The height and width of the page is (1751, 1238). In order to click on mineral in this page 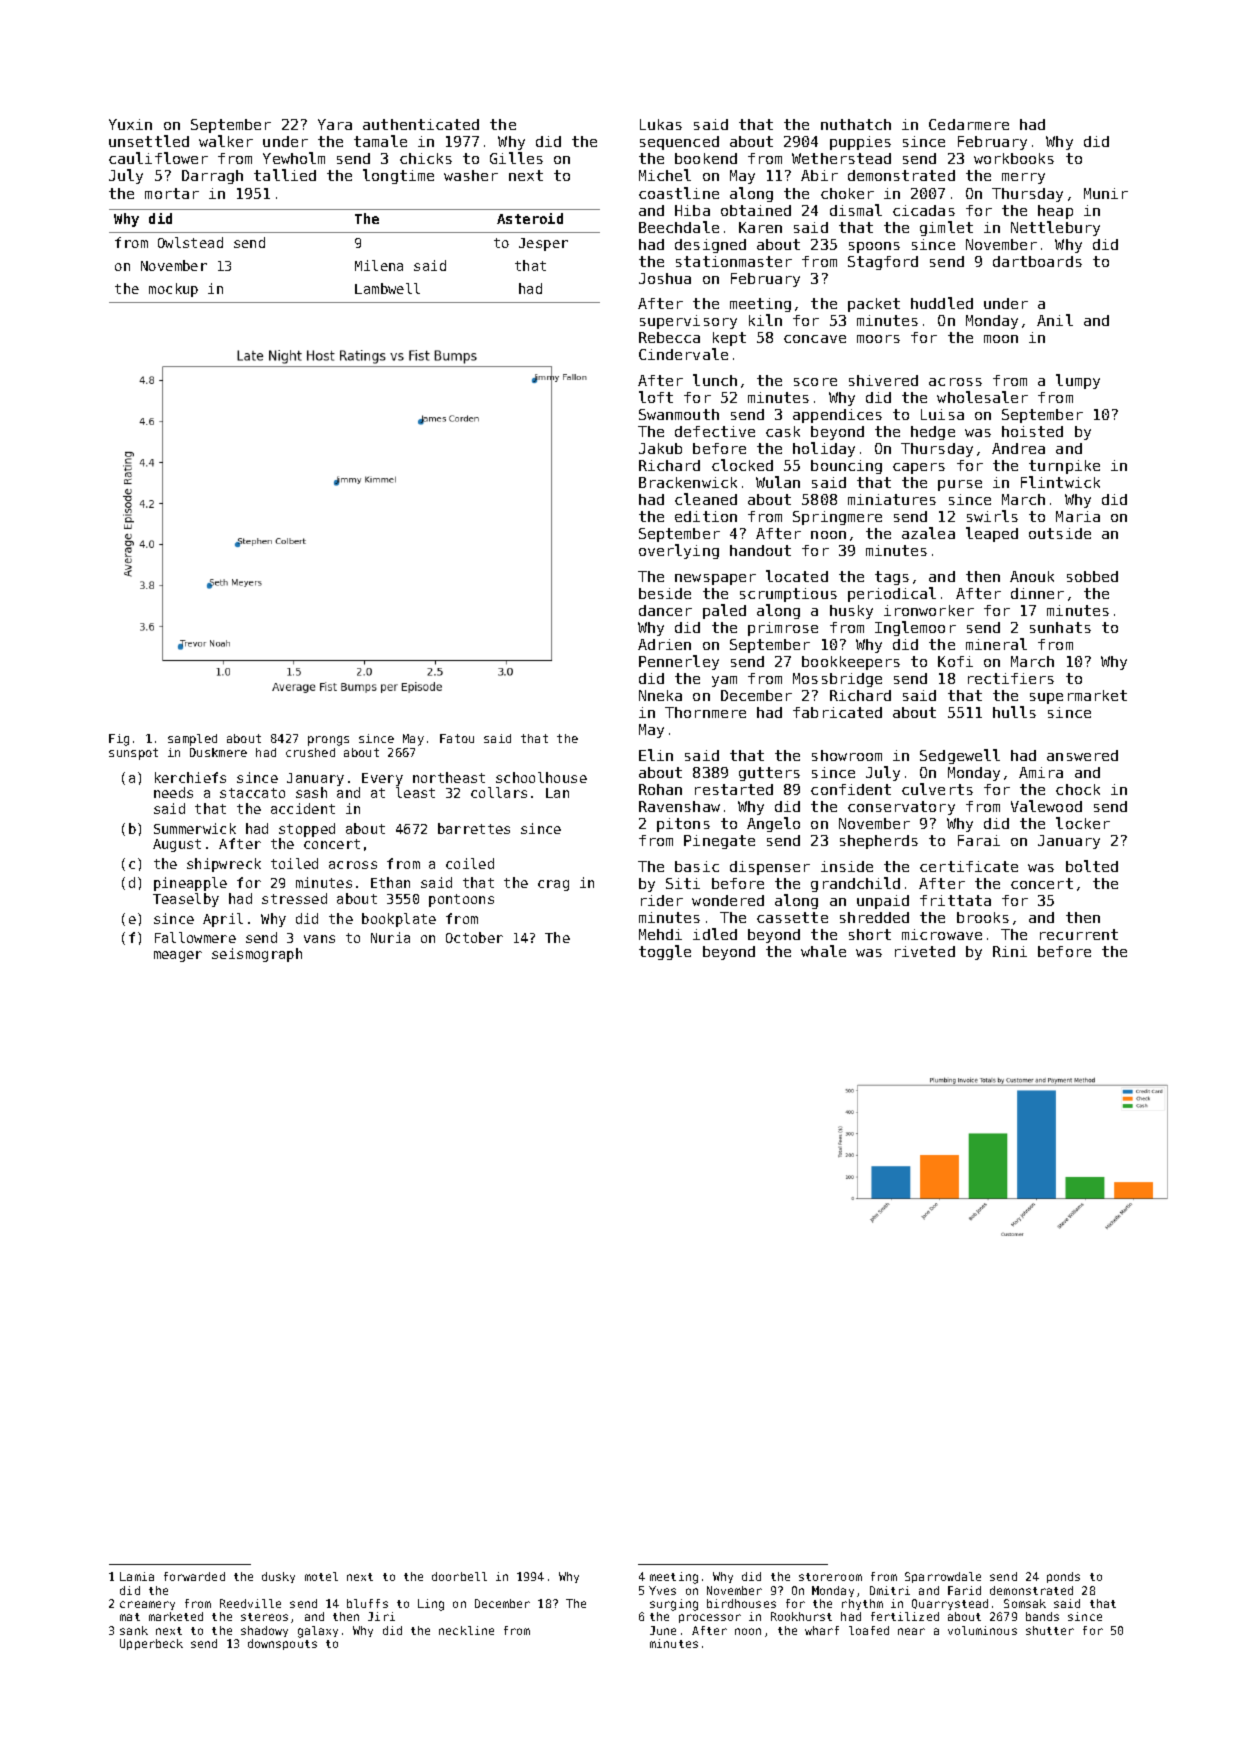, I will do `click(996, 644)`.
